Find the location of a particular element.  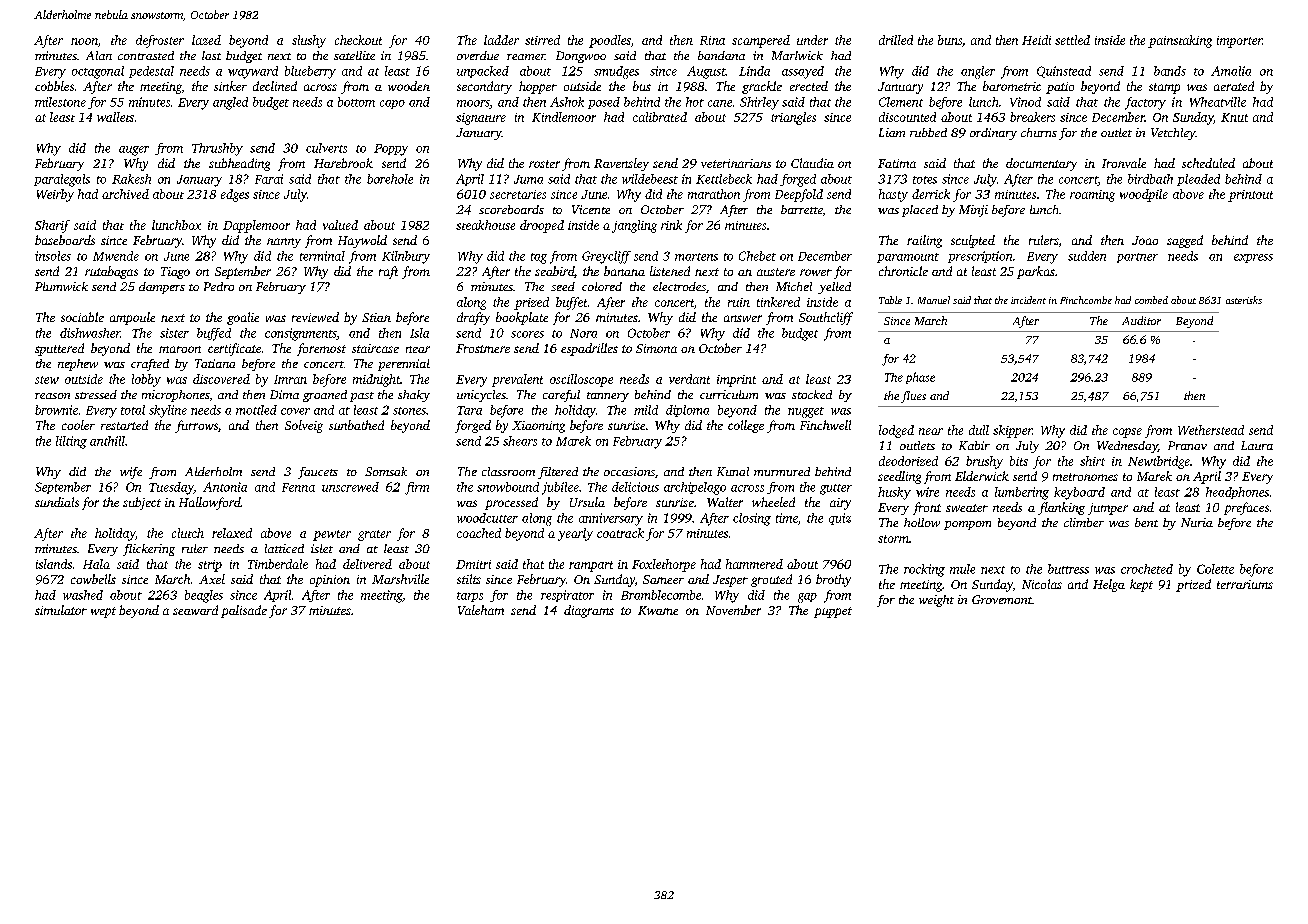

dampers is located at coordinates (162, 288).
